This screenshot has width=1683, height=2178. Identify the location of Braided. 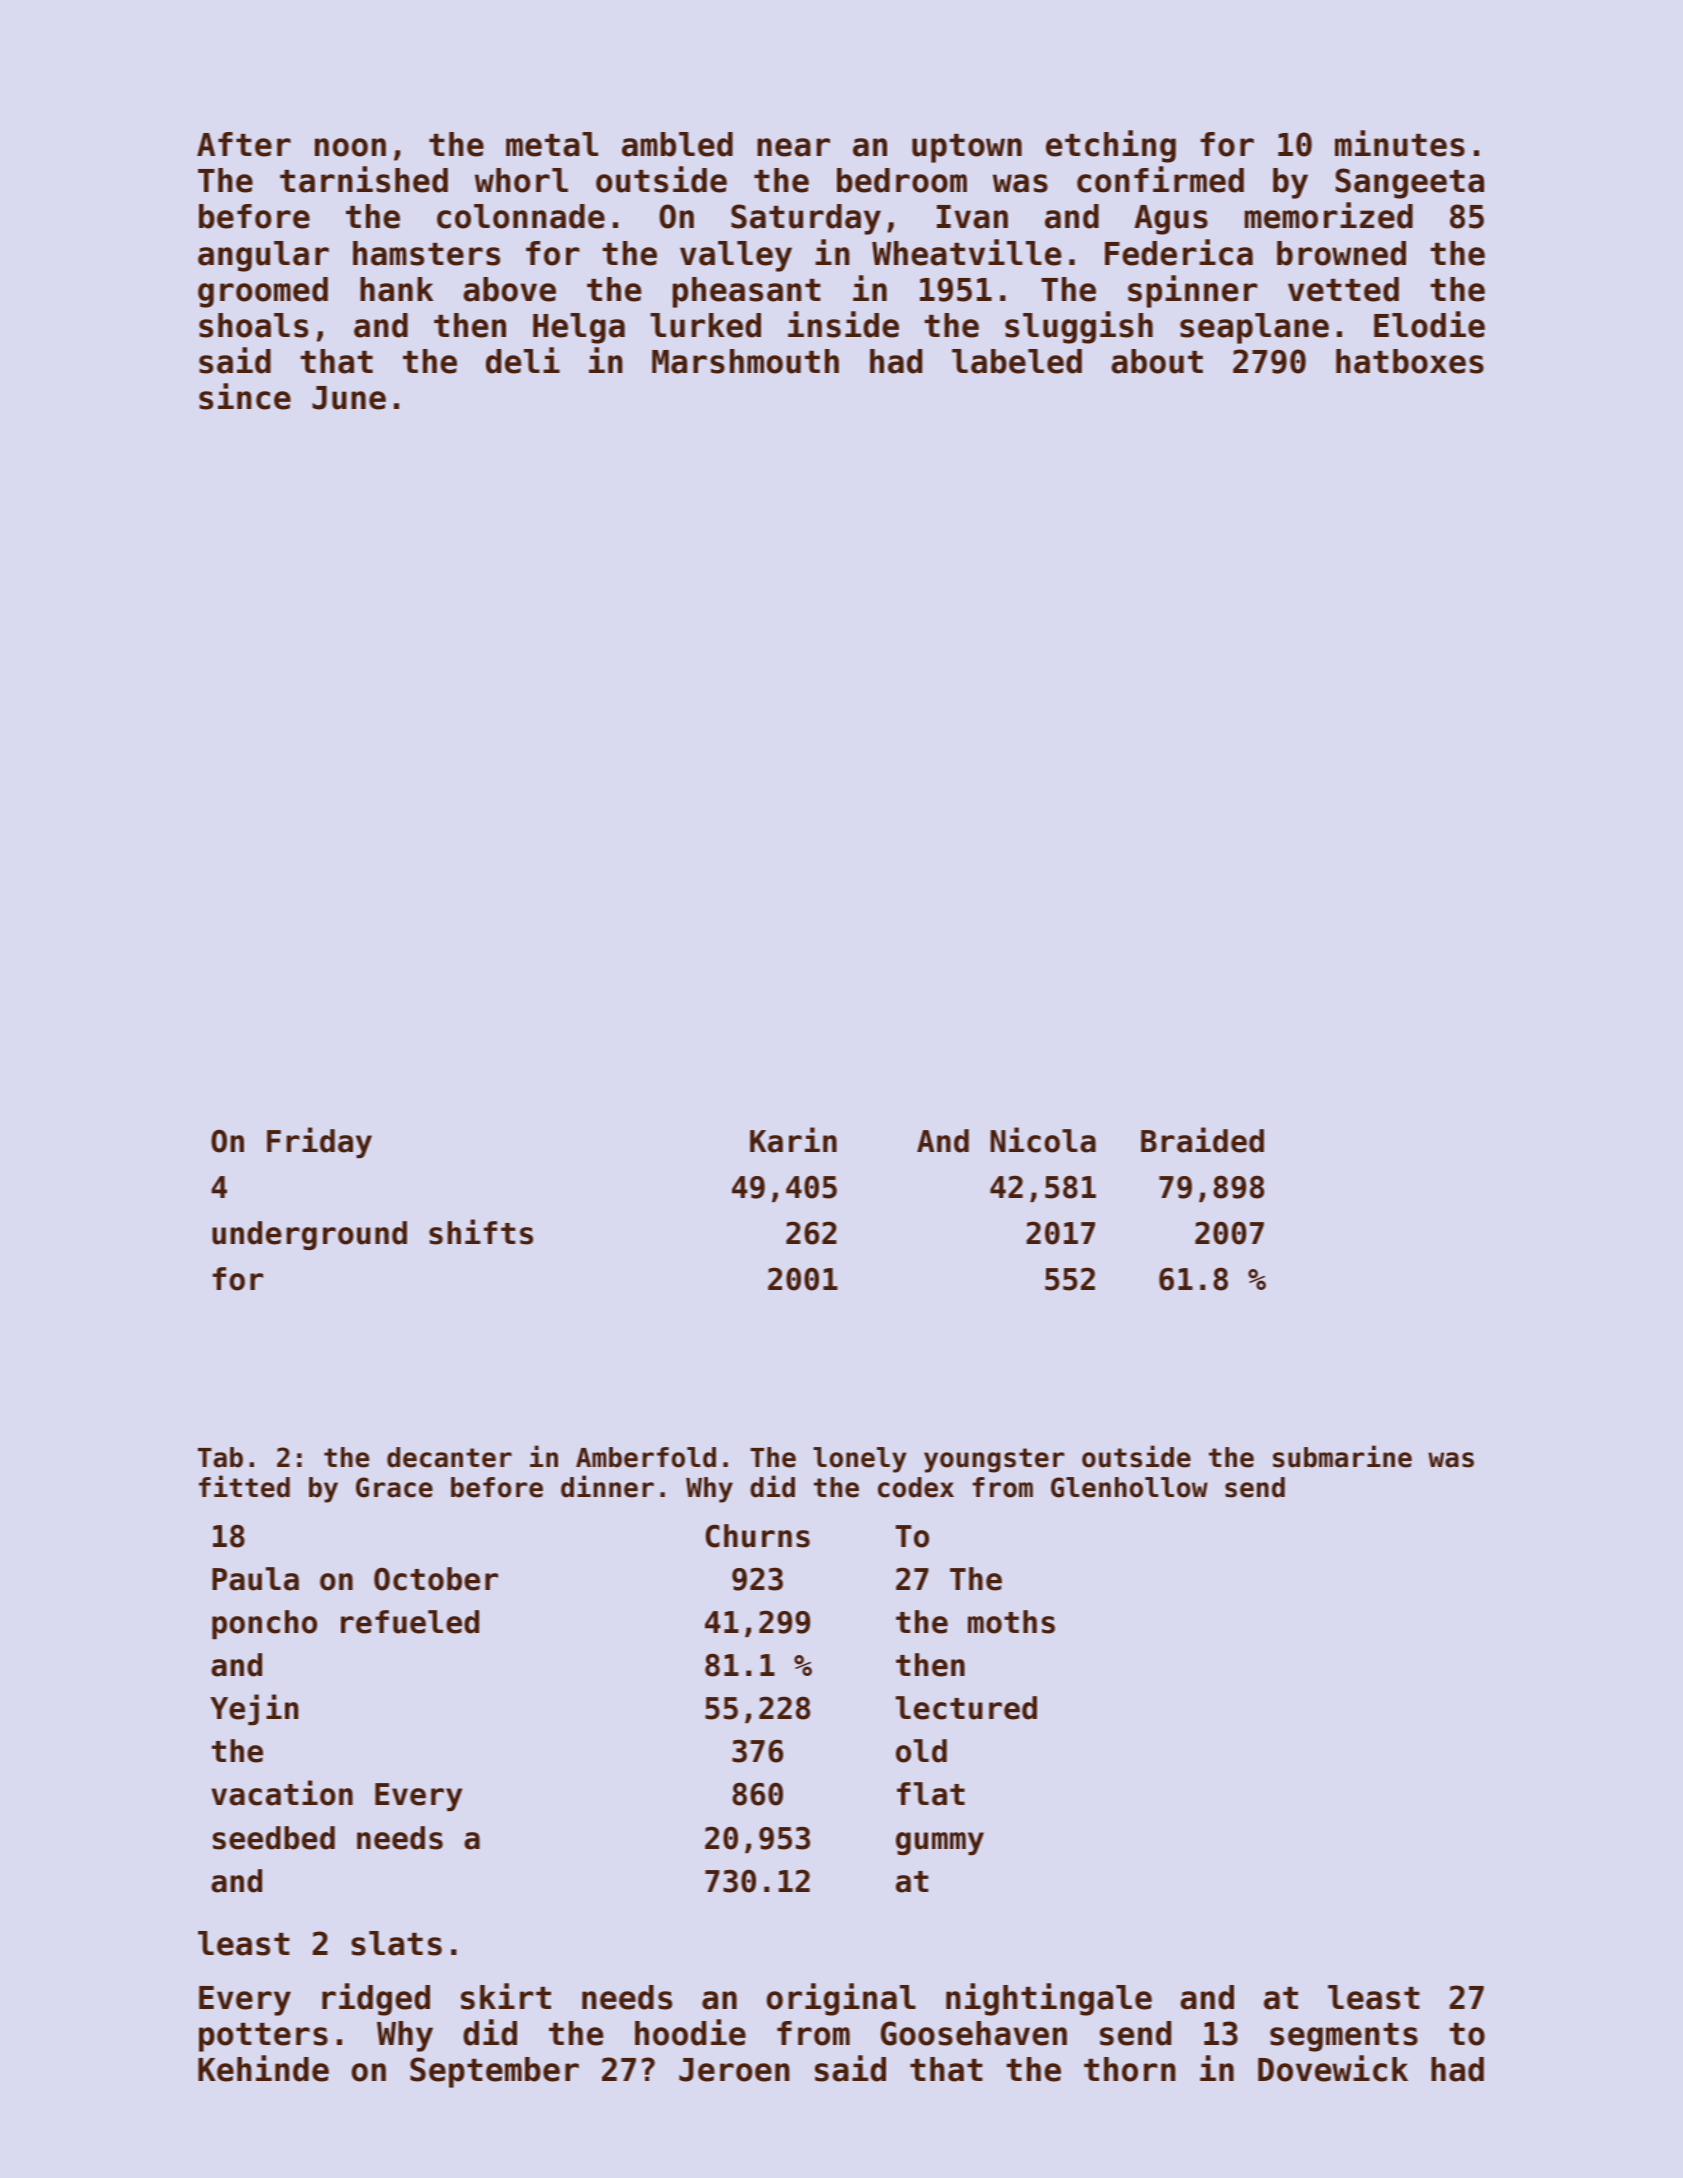
(1202, 1140).
